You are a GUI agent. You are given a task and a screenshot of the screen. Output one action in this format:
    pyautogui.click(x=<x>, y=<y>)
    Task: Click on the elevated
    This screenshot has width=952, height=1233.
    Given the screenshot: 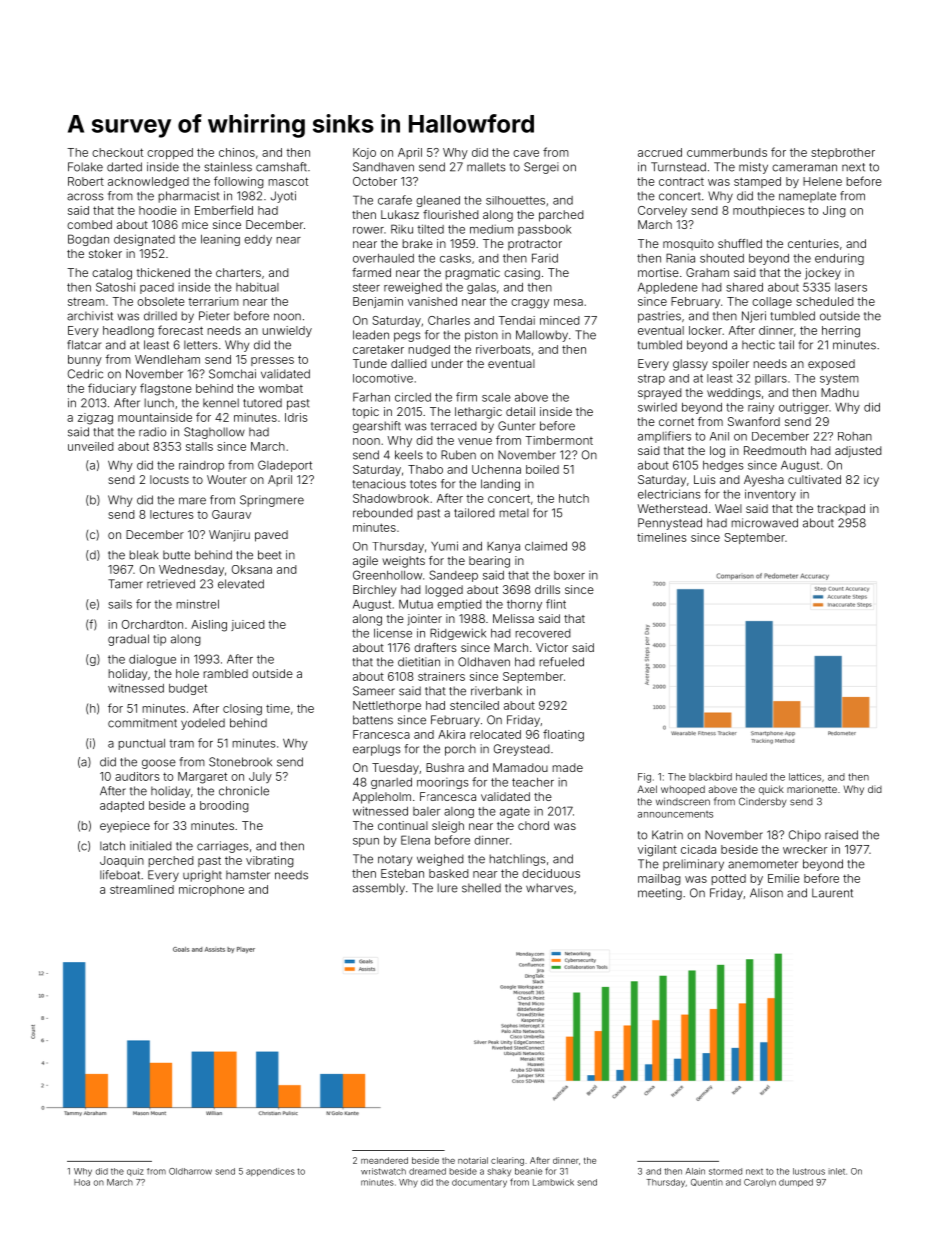 What is the action you would take?
    pyautogui.click(x=241, y=584)
